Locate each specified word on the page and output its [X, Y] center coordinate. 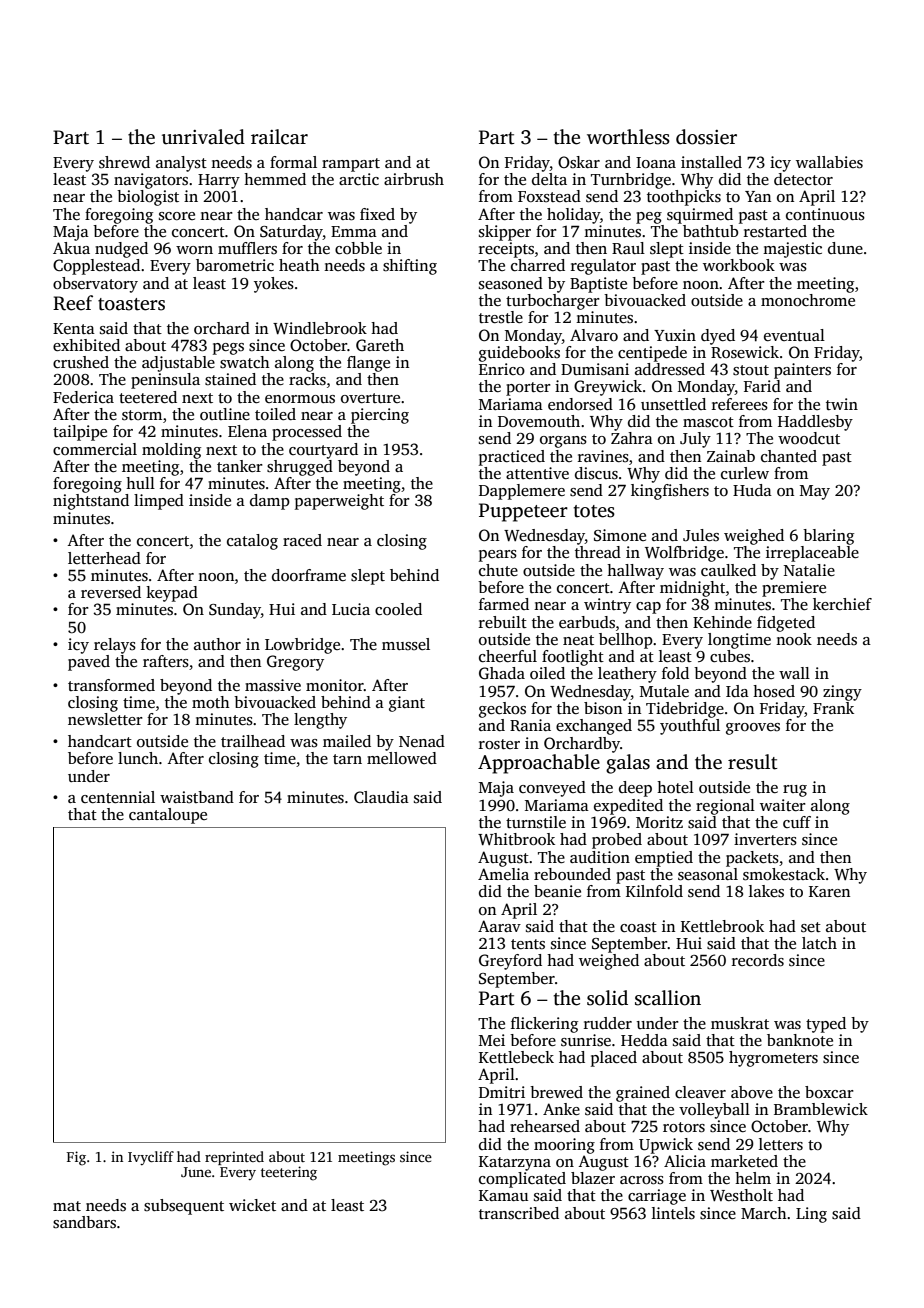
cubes [730, 656]
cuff [797, 822]
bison [603, 708]
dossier [706, 137]
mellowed [402, 758]
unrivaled [203, 137]
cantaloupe [168, 816]
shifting [410, 267]
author [217, 644]
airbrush [414, 179]
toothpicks [684, 198]
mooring [564, 1146]
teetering [289, 1173]
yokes [274, 285]
